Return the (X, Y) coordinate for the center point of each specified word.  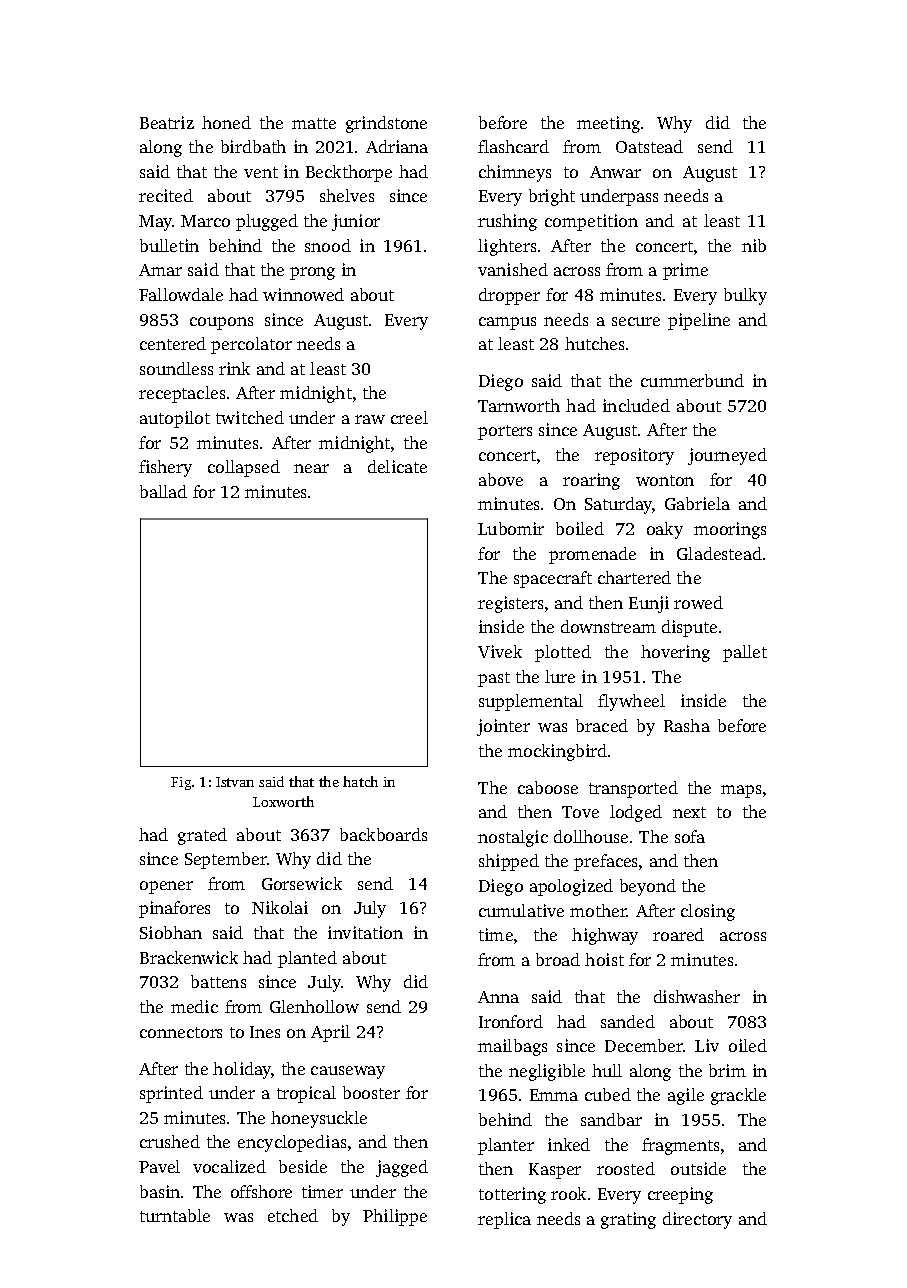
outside (698, 1168)
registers (510, 604)
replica (504, 1220)
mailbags (512, 1047)
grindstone (386, 124)
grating (628, 1220)
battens (218, 981)
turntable (175, 1215)
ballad (163, 491)
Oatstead (649, 146)
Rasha (687, 725)
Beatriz (167, 122)
